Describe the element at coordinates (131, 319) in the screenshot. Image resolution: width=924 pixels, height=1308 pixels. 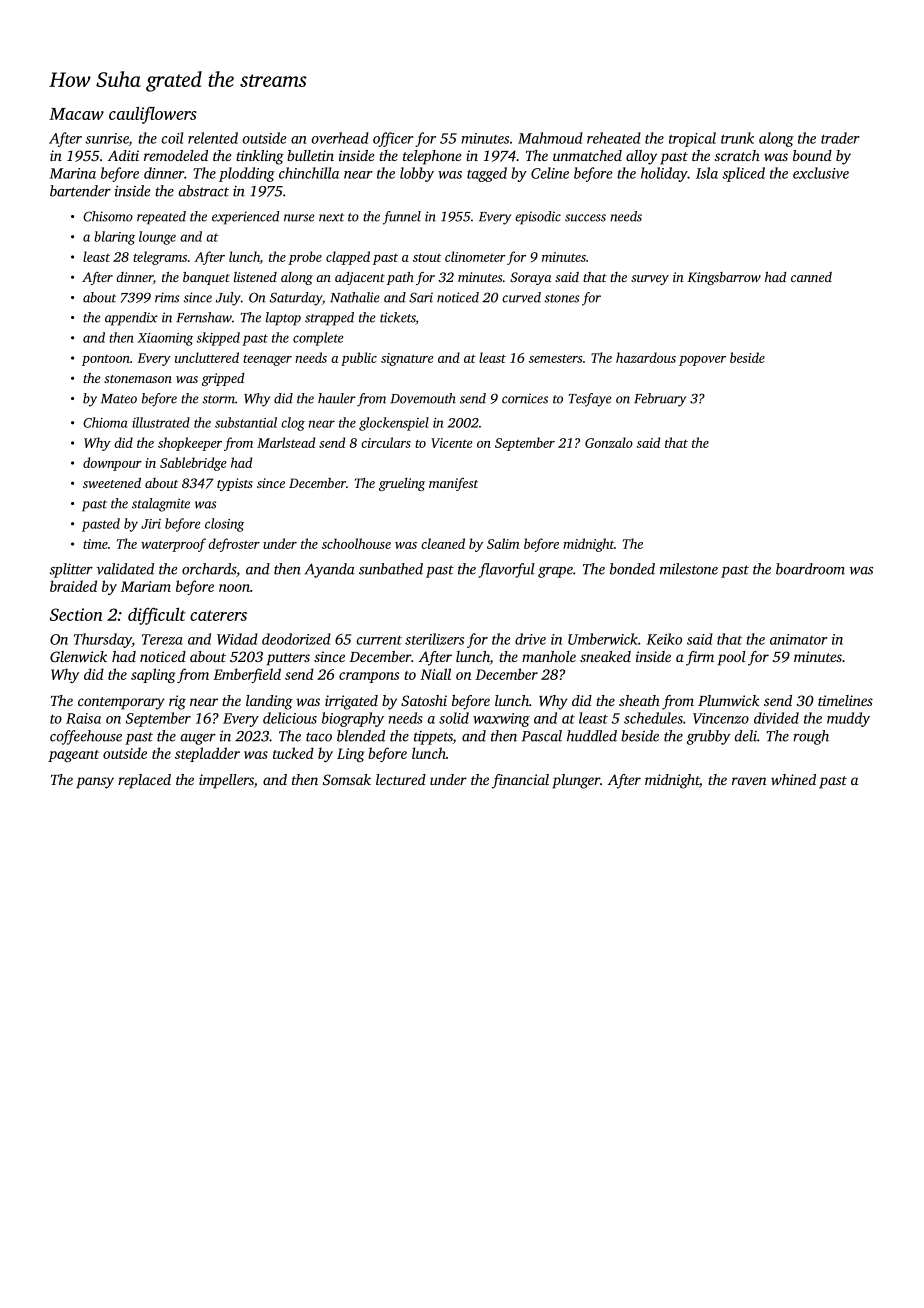
I see `appendix` at that location.
